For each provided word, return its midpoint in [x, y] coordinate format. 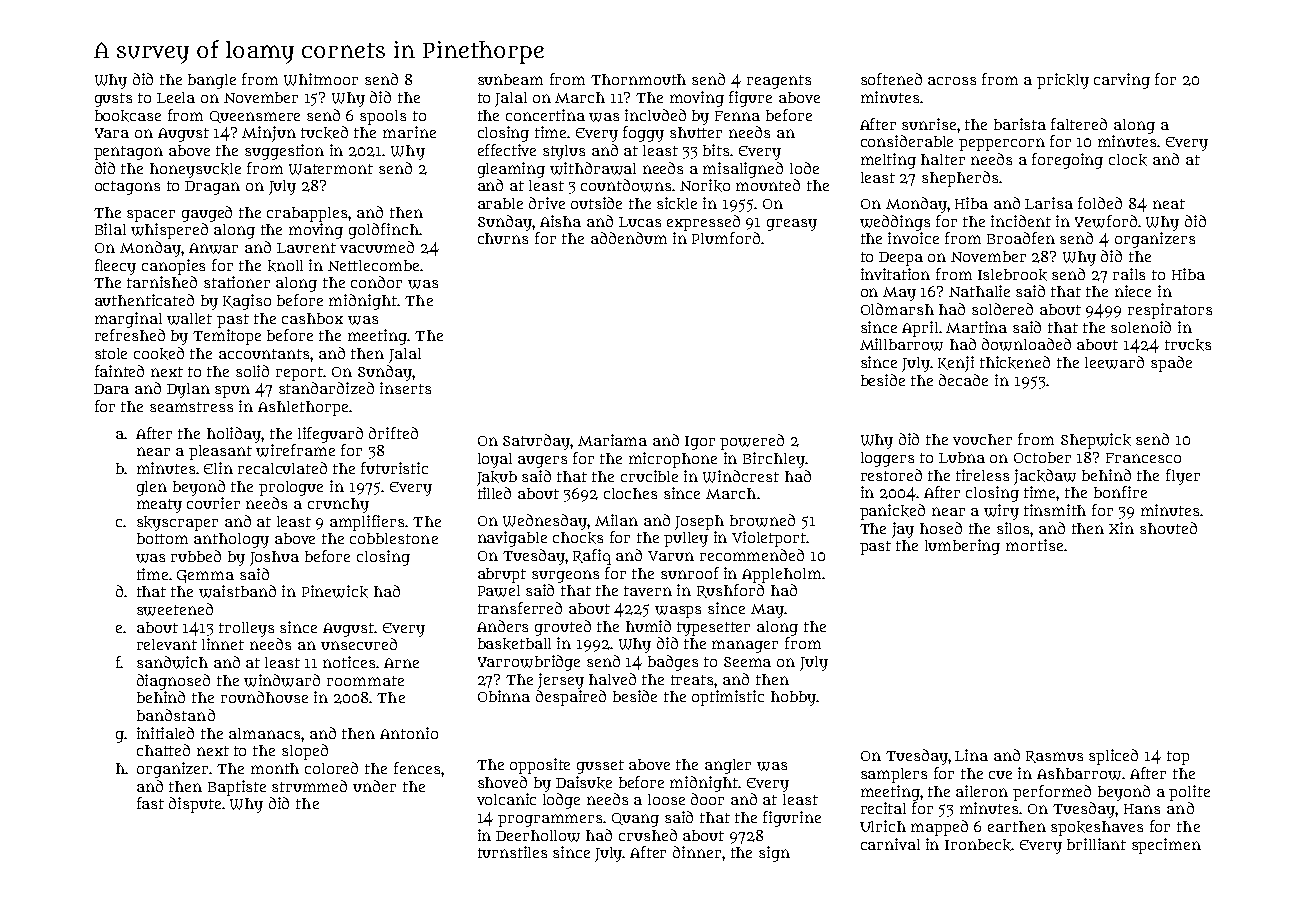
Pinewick [335, 591]
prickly [1063, 81]
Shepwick [1096, 441]
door [707, 799]
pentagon [128, 153]
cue [1000, 775]
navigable [512, 539]
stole [111, 353]
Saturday [537, 442]
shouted [1168, 528]
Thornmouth [638, 79]
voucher [982, 439]
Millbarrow [901, 344]
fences [417, 768]
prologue [291, 488]
